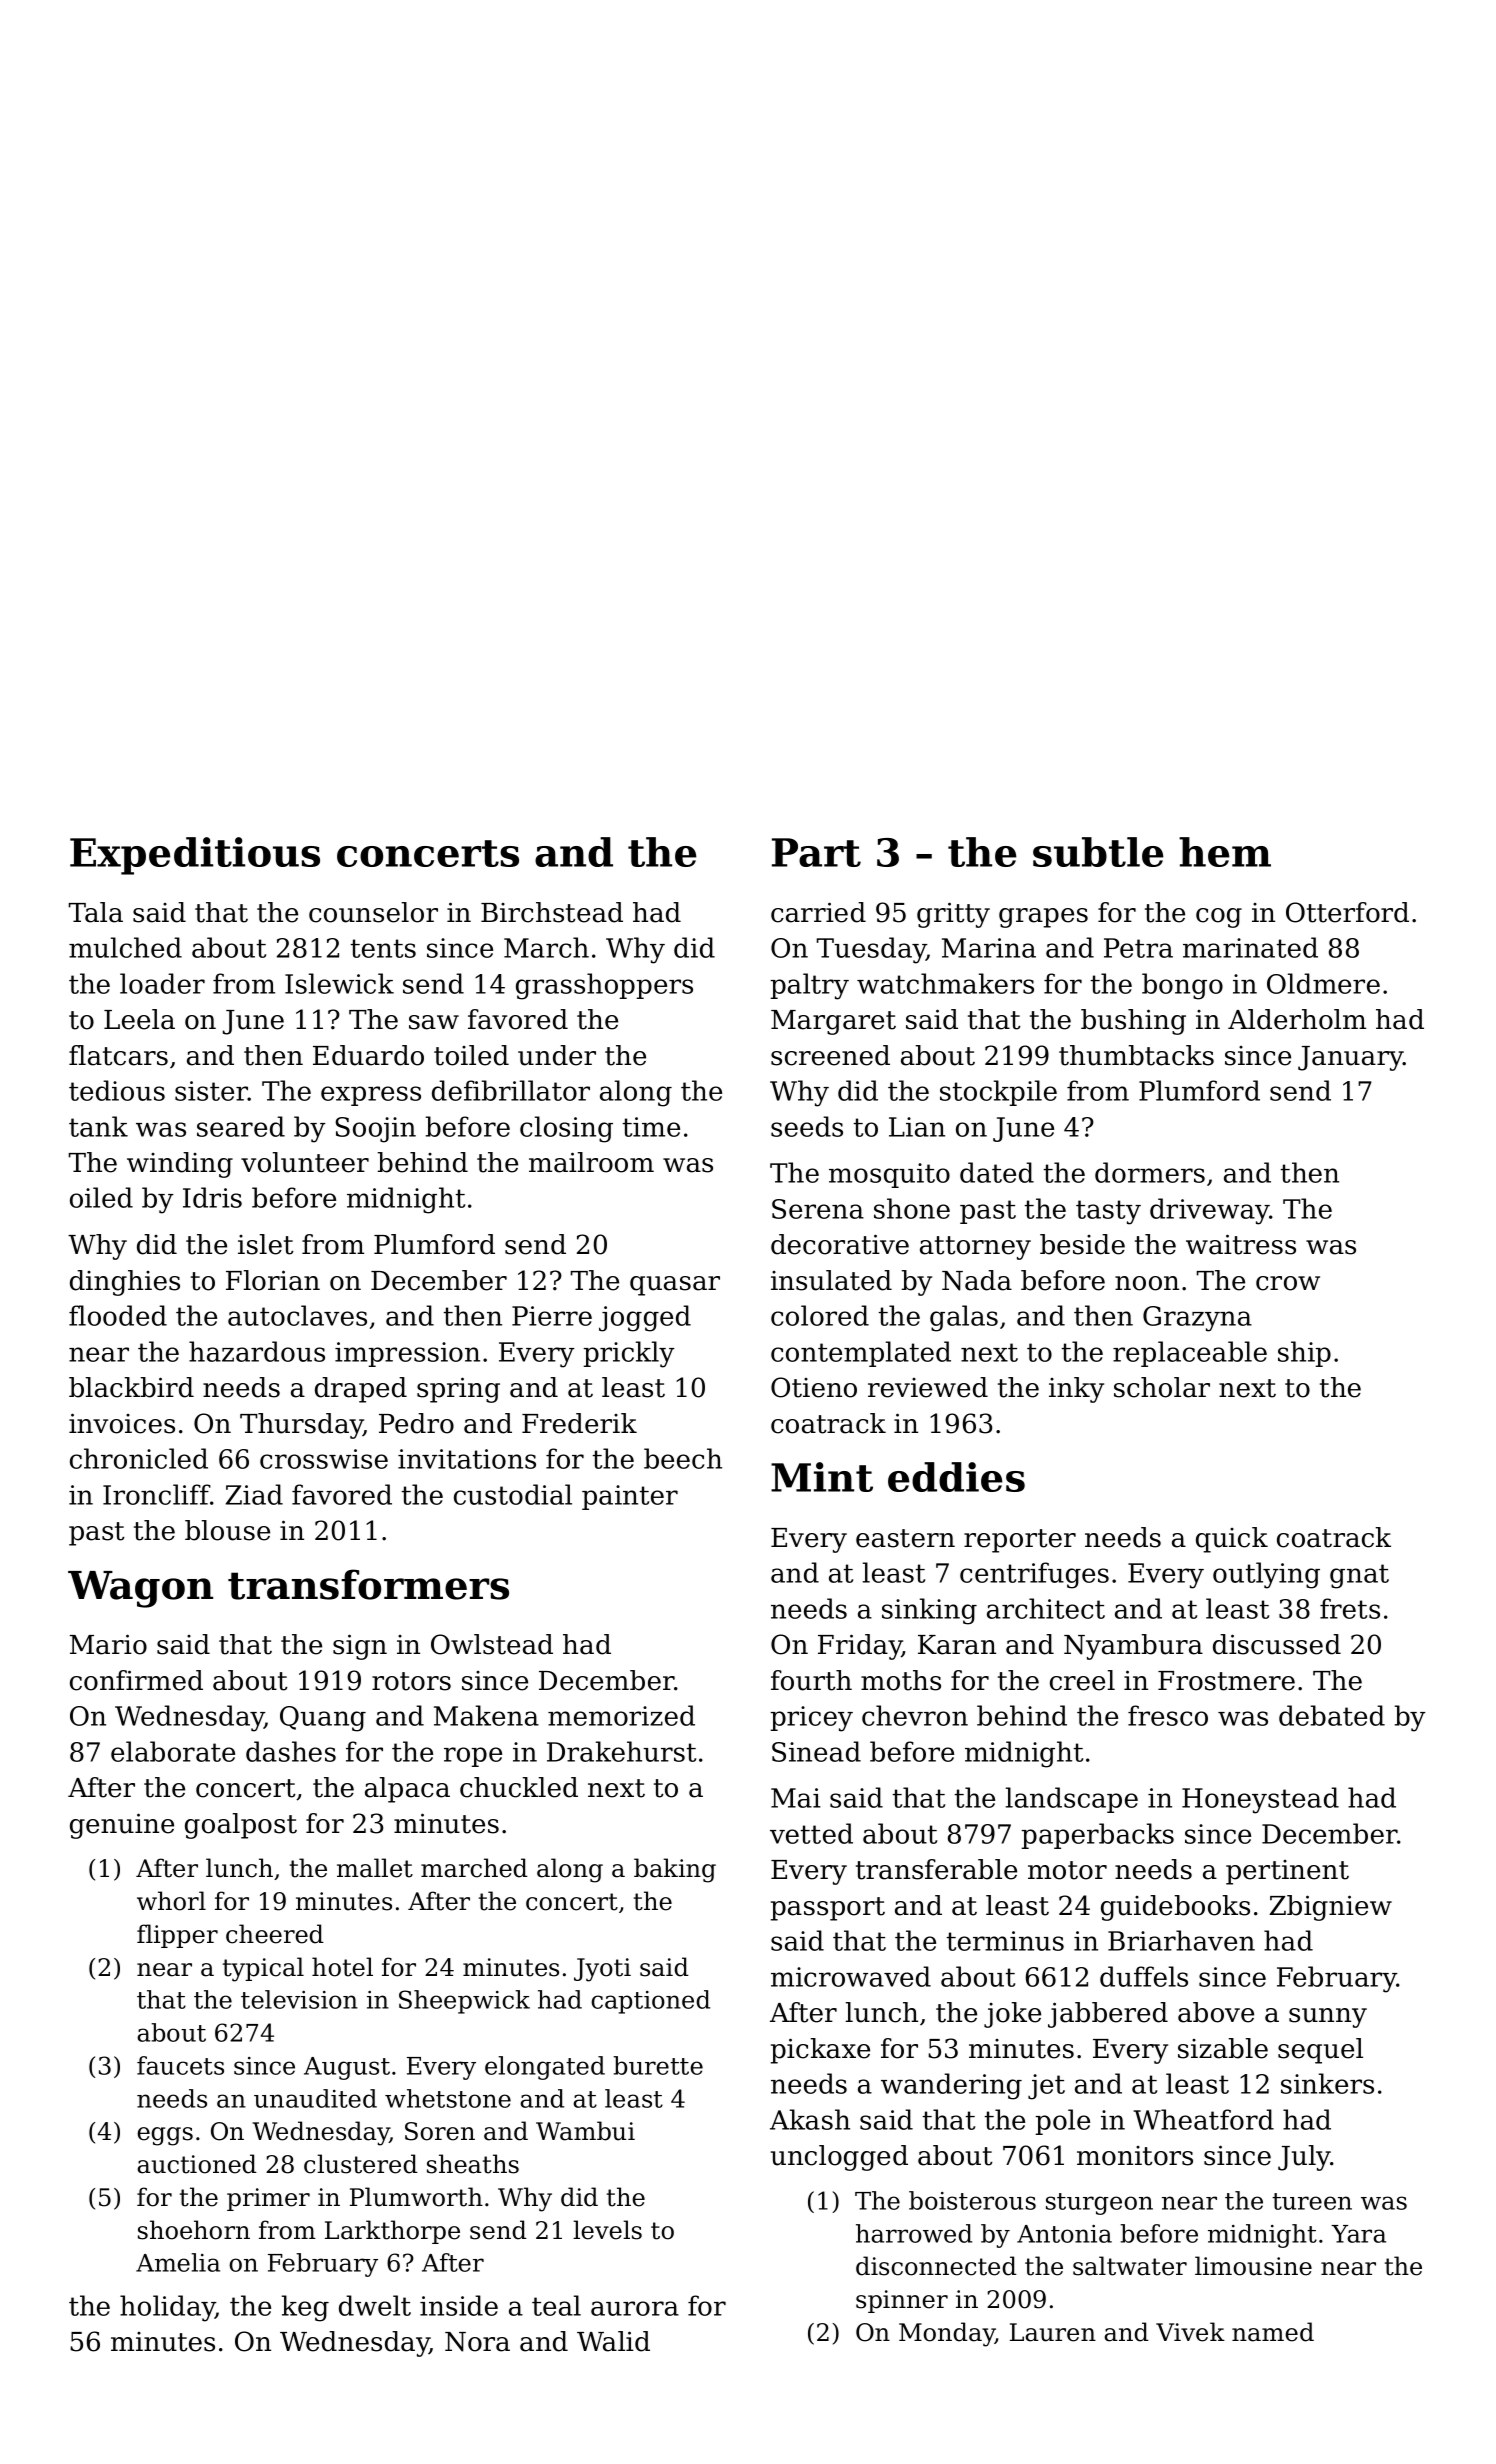  What do you see at coordinates (1359, 1576) in the screenshot?
I see `gnat` at bounding box center [1359, 1576].
